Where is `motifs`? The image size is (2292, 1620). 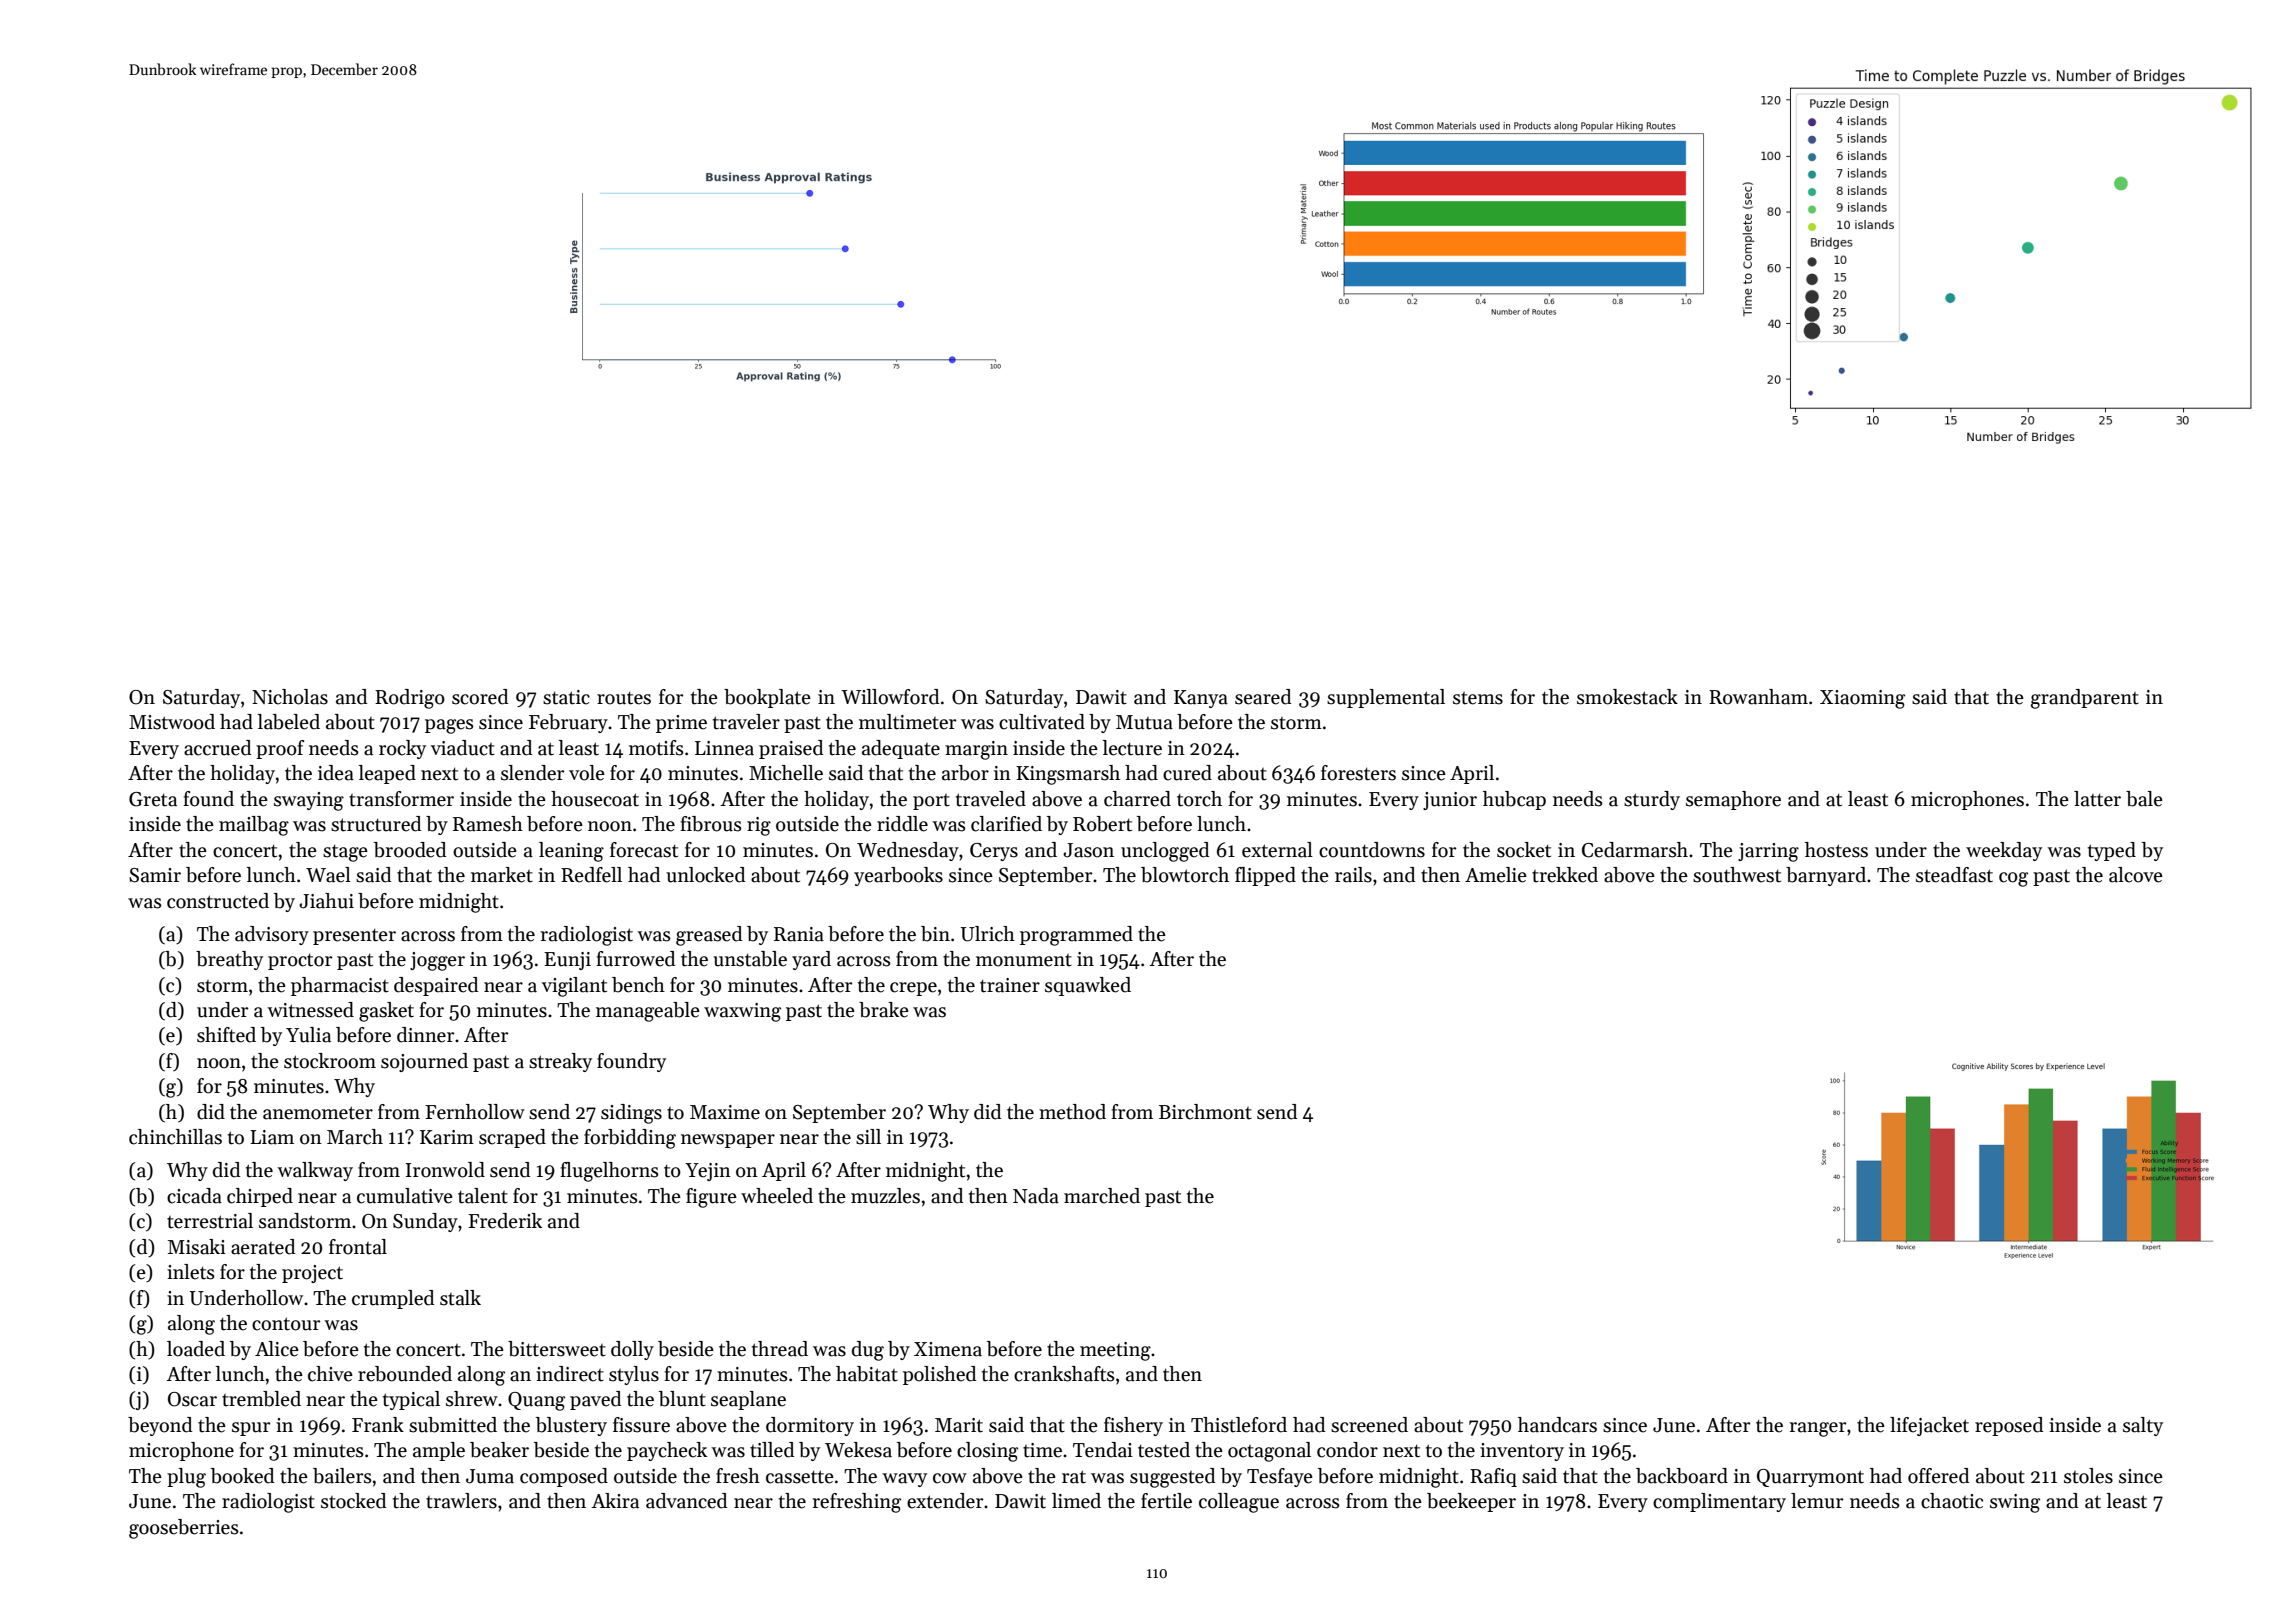 motifs is located at coordinates (656, 748).
